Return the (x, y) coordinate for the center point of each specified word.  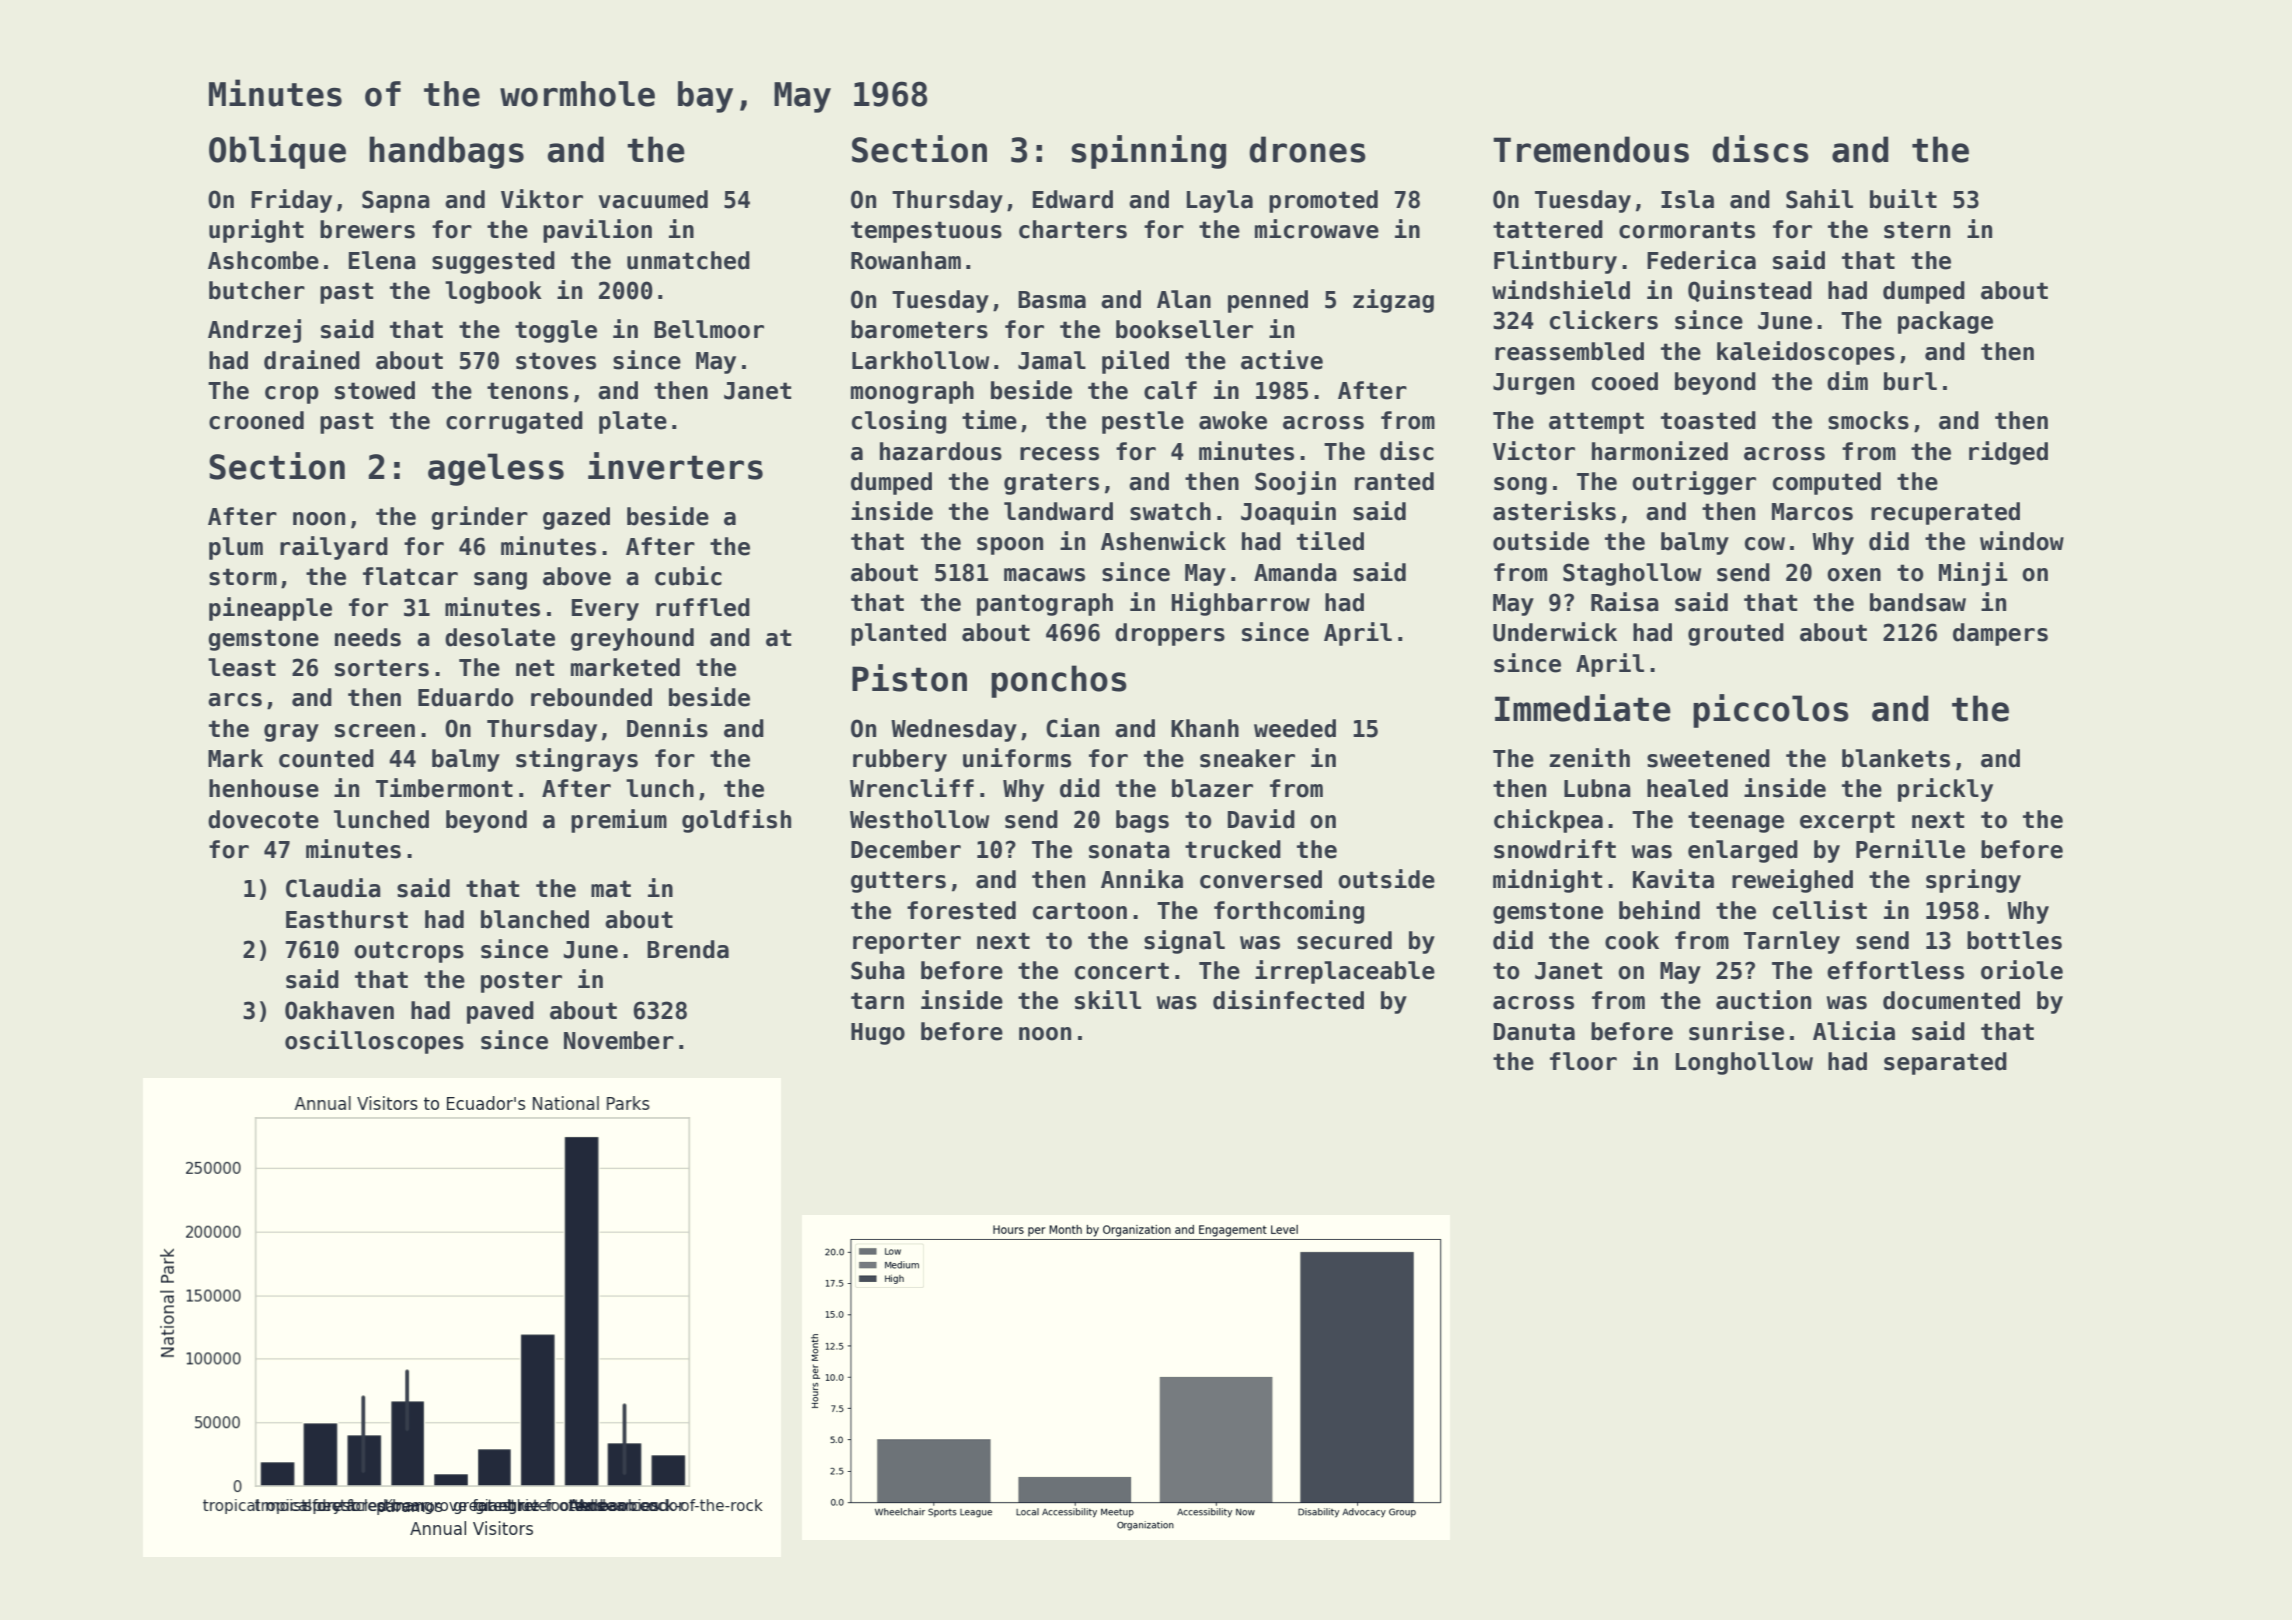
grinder (479, 518)
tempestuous (926, 232)
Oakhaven (339, 1010)
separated (1945, 1063)
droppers (1170, 634)
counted (326, 758)
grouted (1736, 634)
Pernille (1910, 849)
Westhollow (919, 819)
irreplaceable (1345, 972)
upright (256, 231)
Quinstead (1750, 291)
